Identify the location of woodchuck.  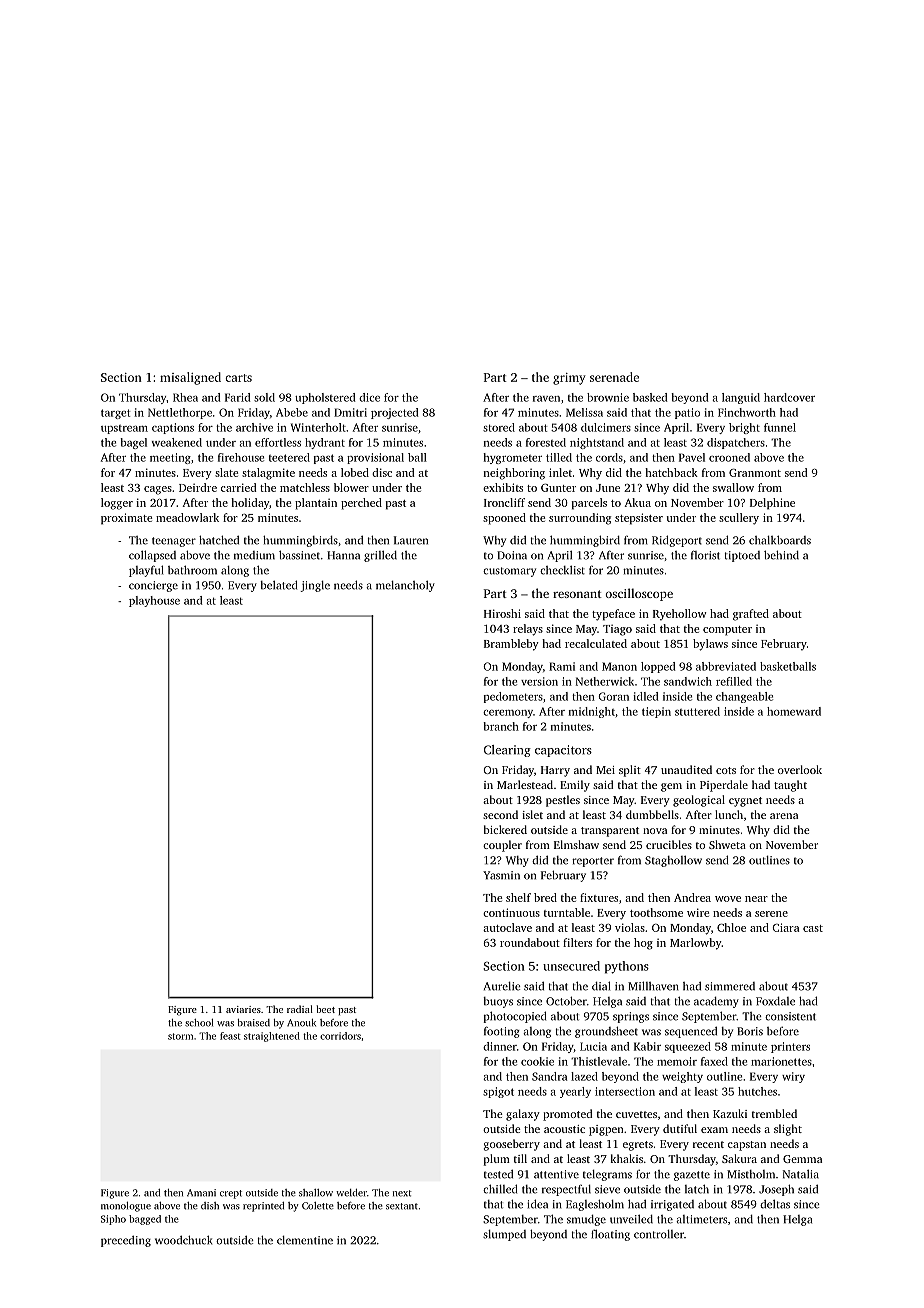
(184, 1240).
